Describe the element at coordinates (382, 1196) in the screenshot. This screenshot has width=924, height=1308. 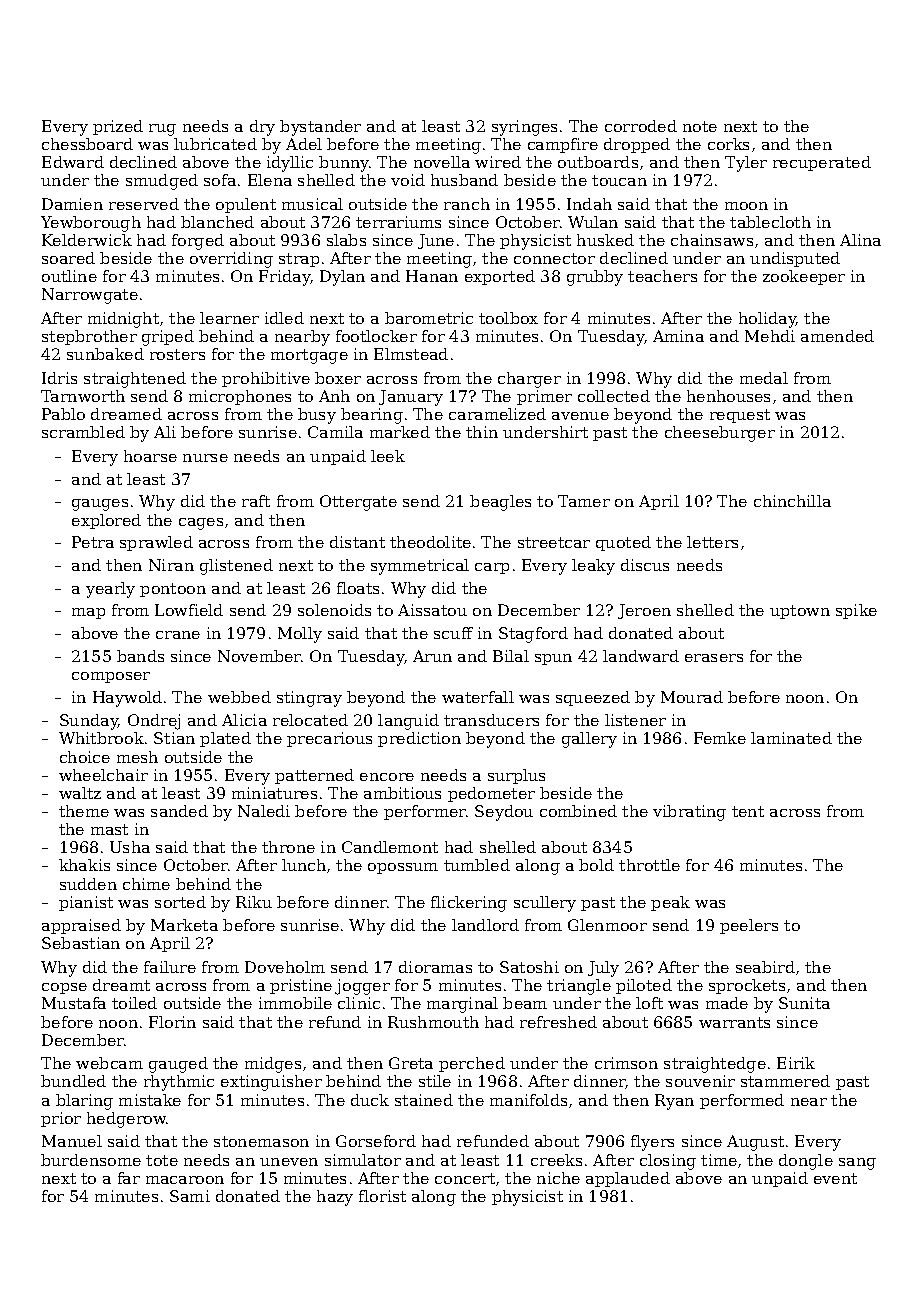
I see `florist` at that location.
